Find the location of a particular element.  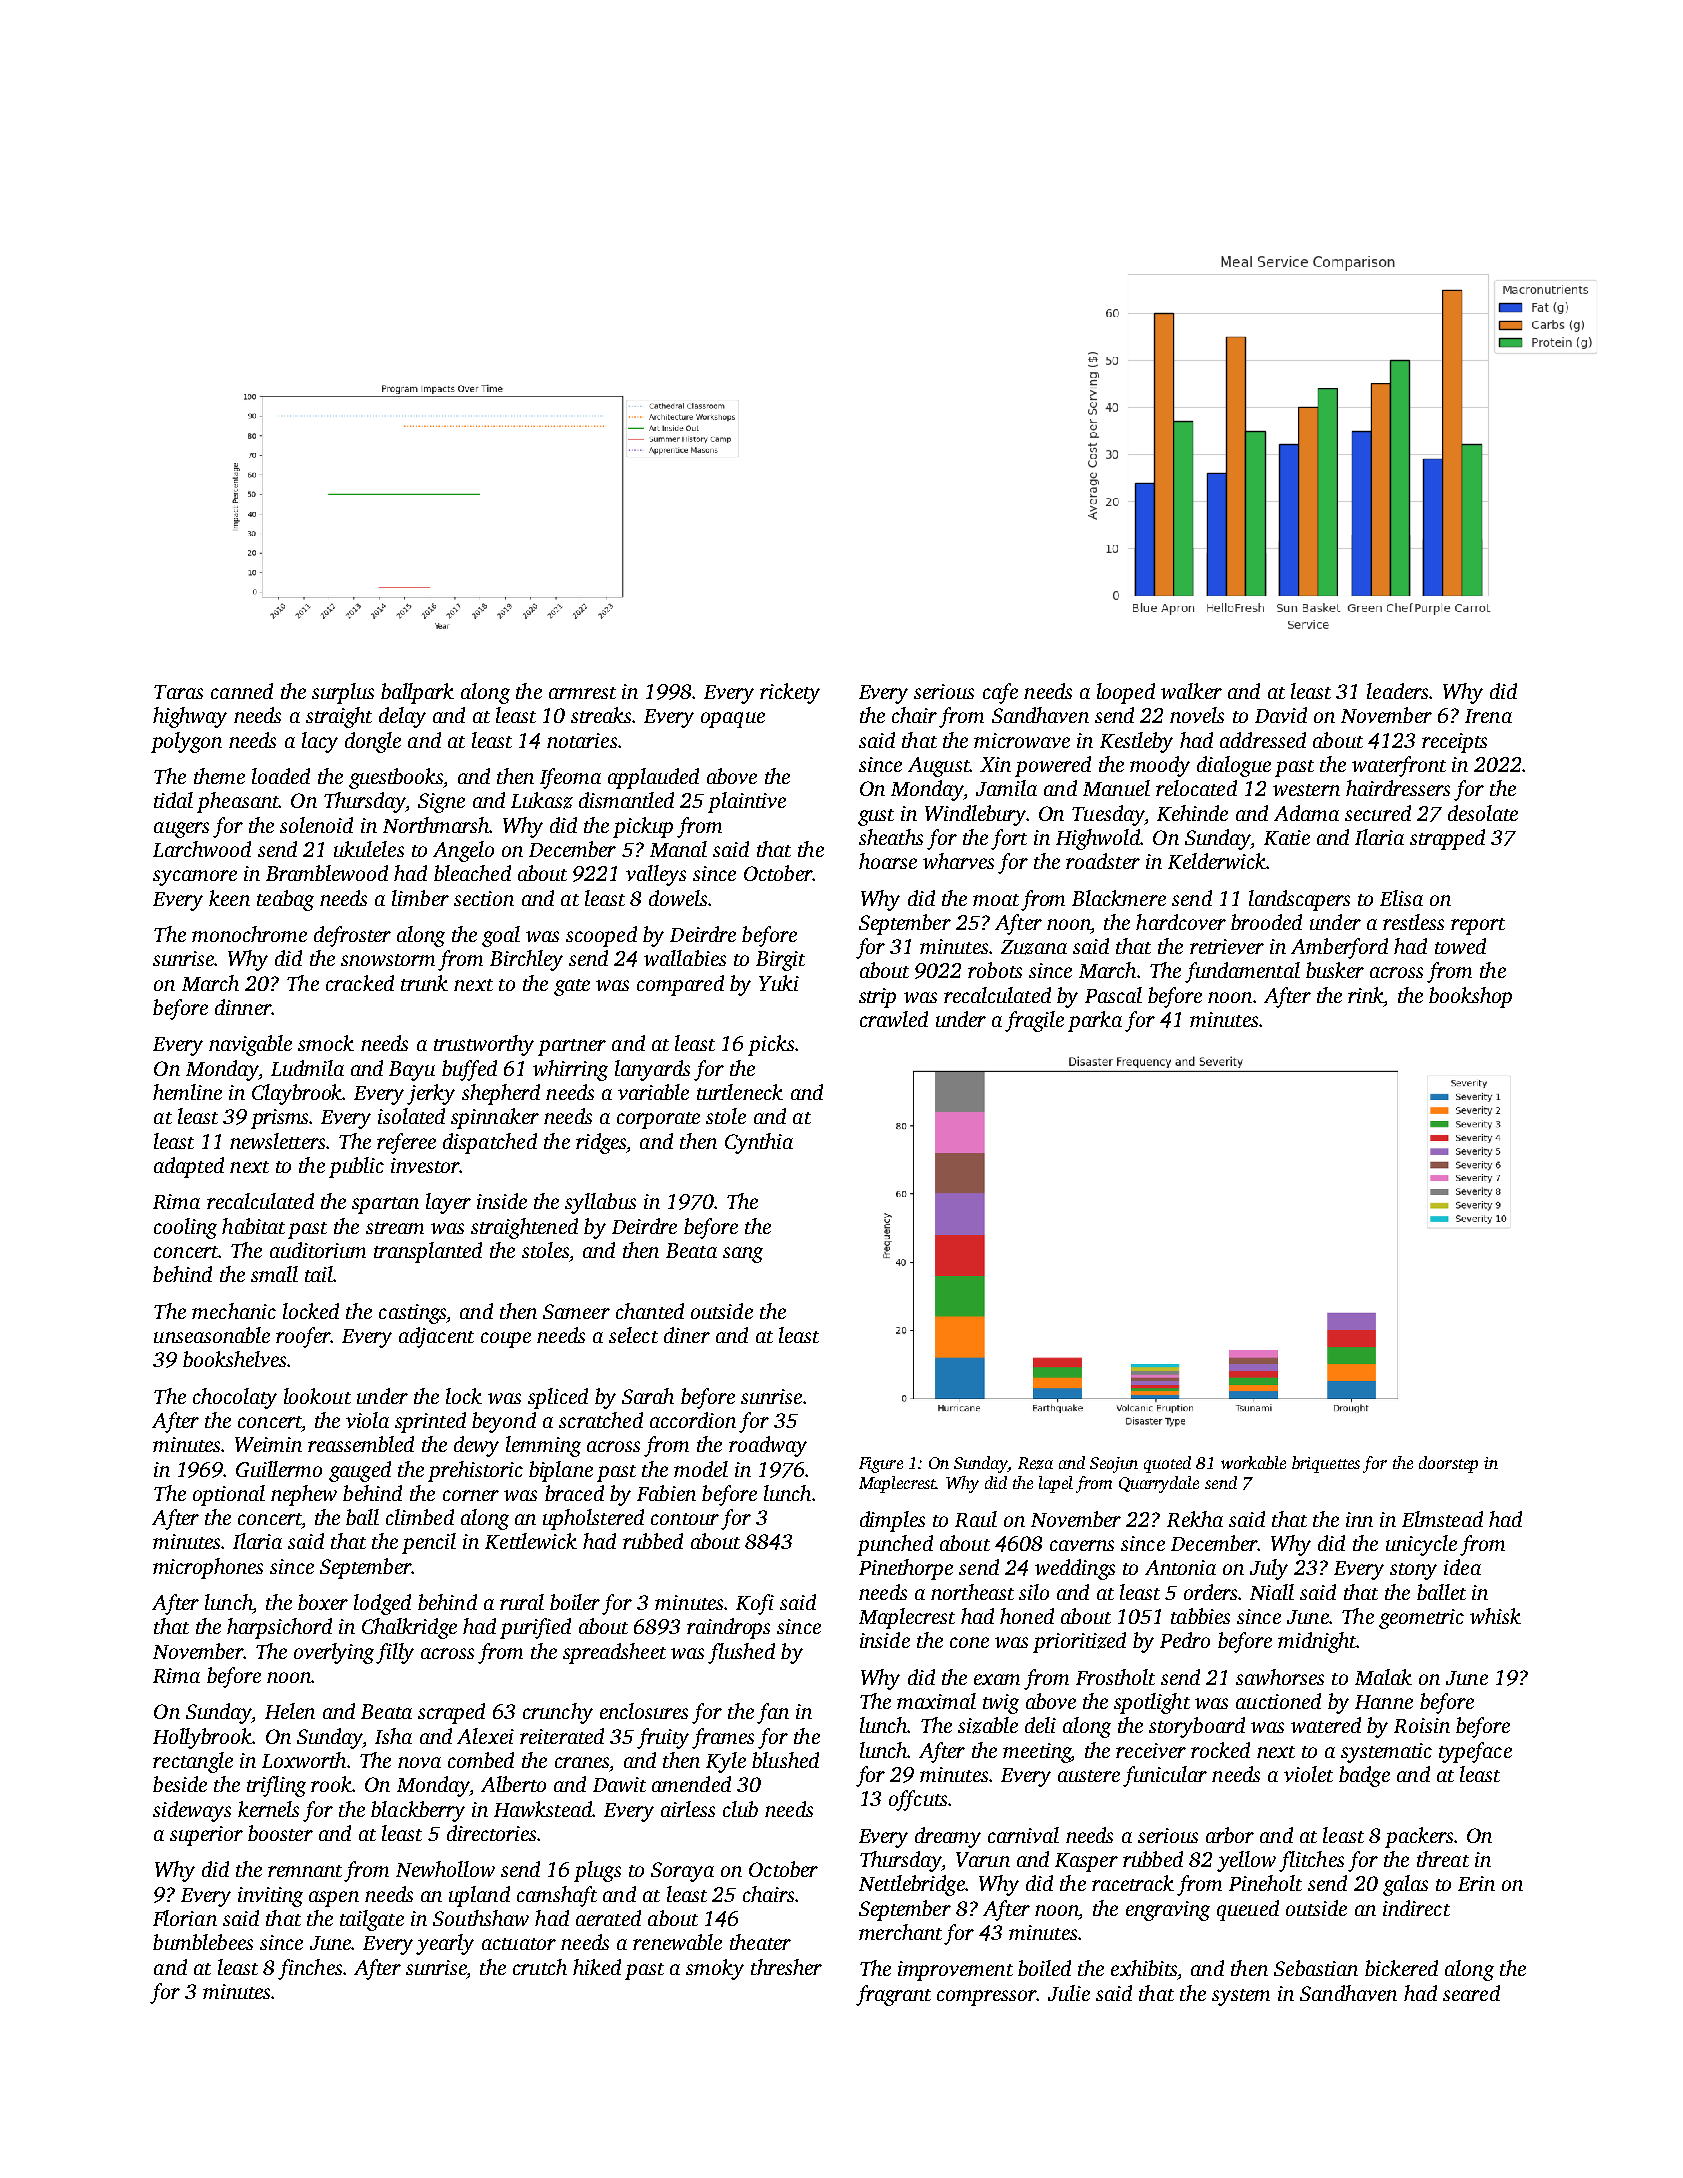

Malak is located at coordinates (1383, 1677).
